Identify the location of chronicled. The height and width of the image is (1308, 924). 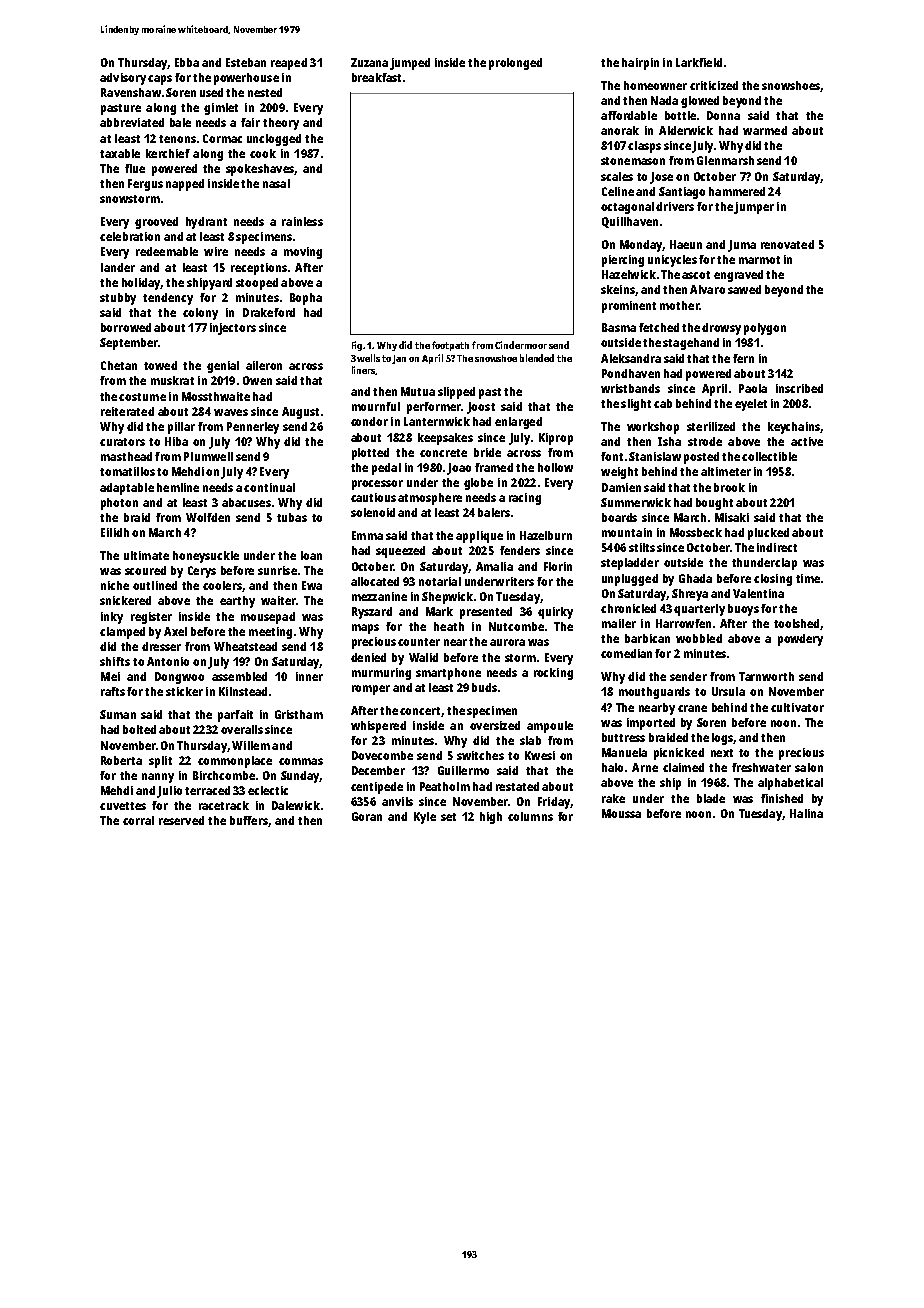
(628, 608).
